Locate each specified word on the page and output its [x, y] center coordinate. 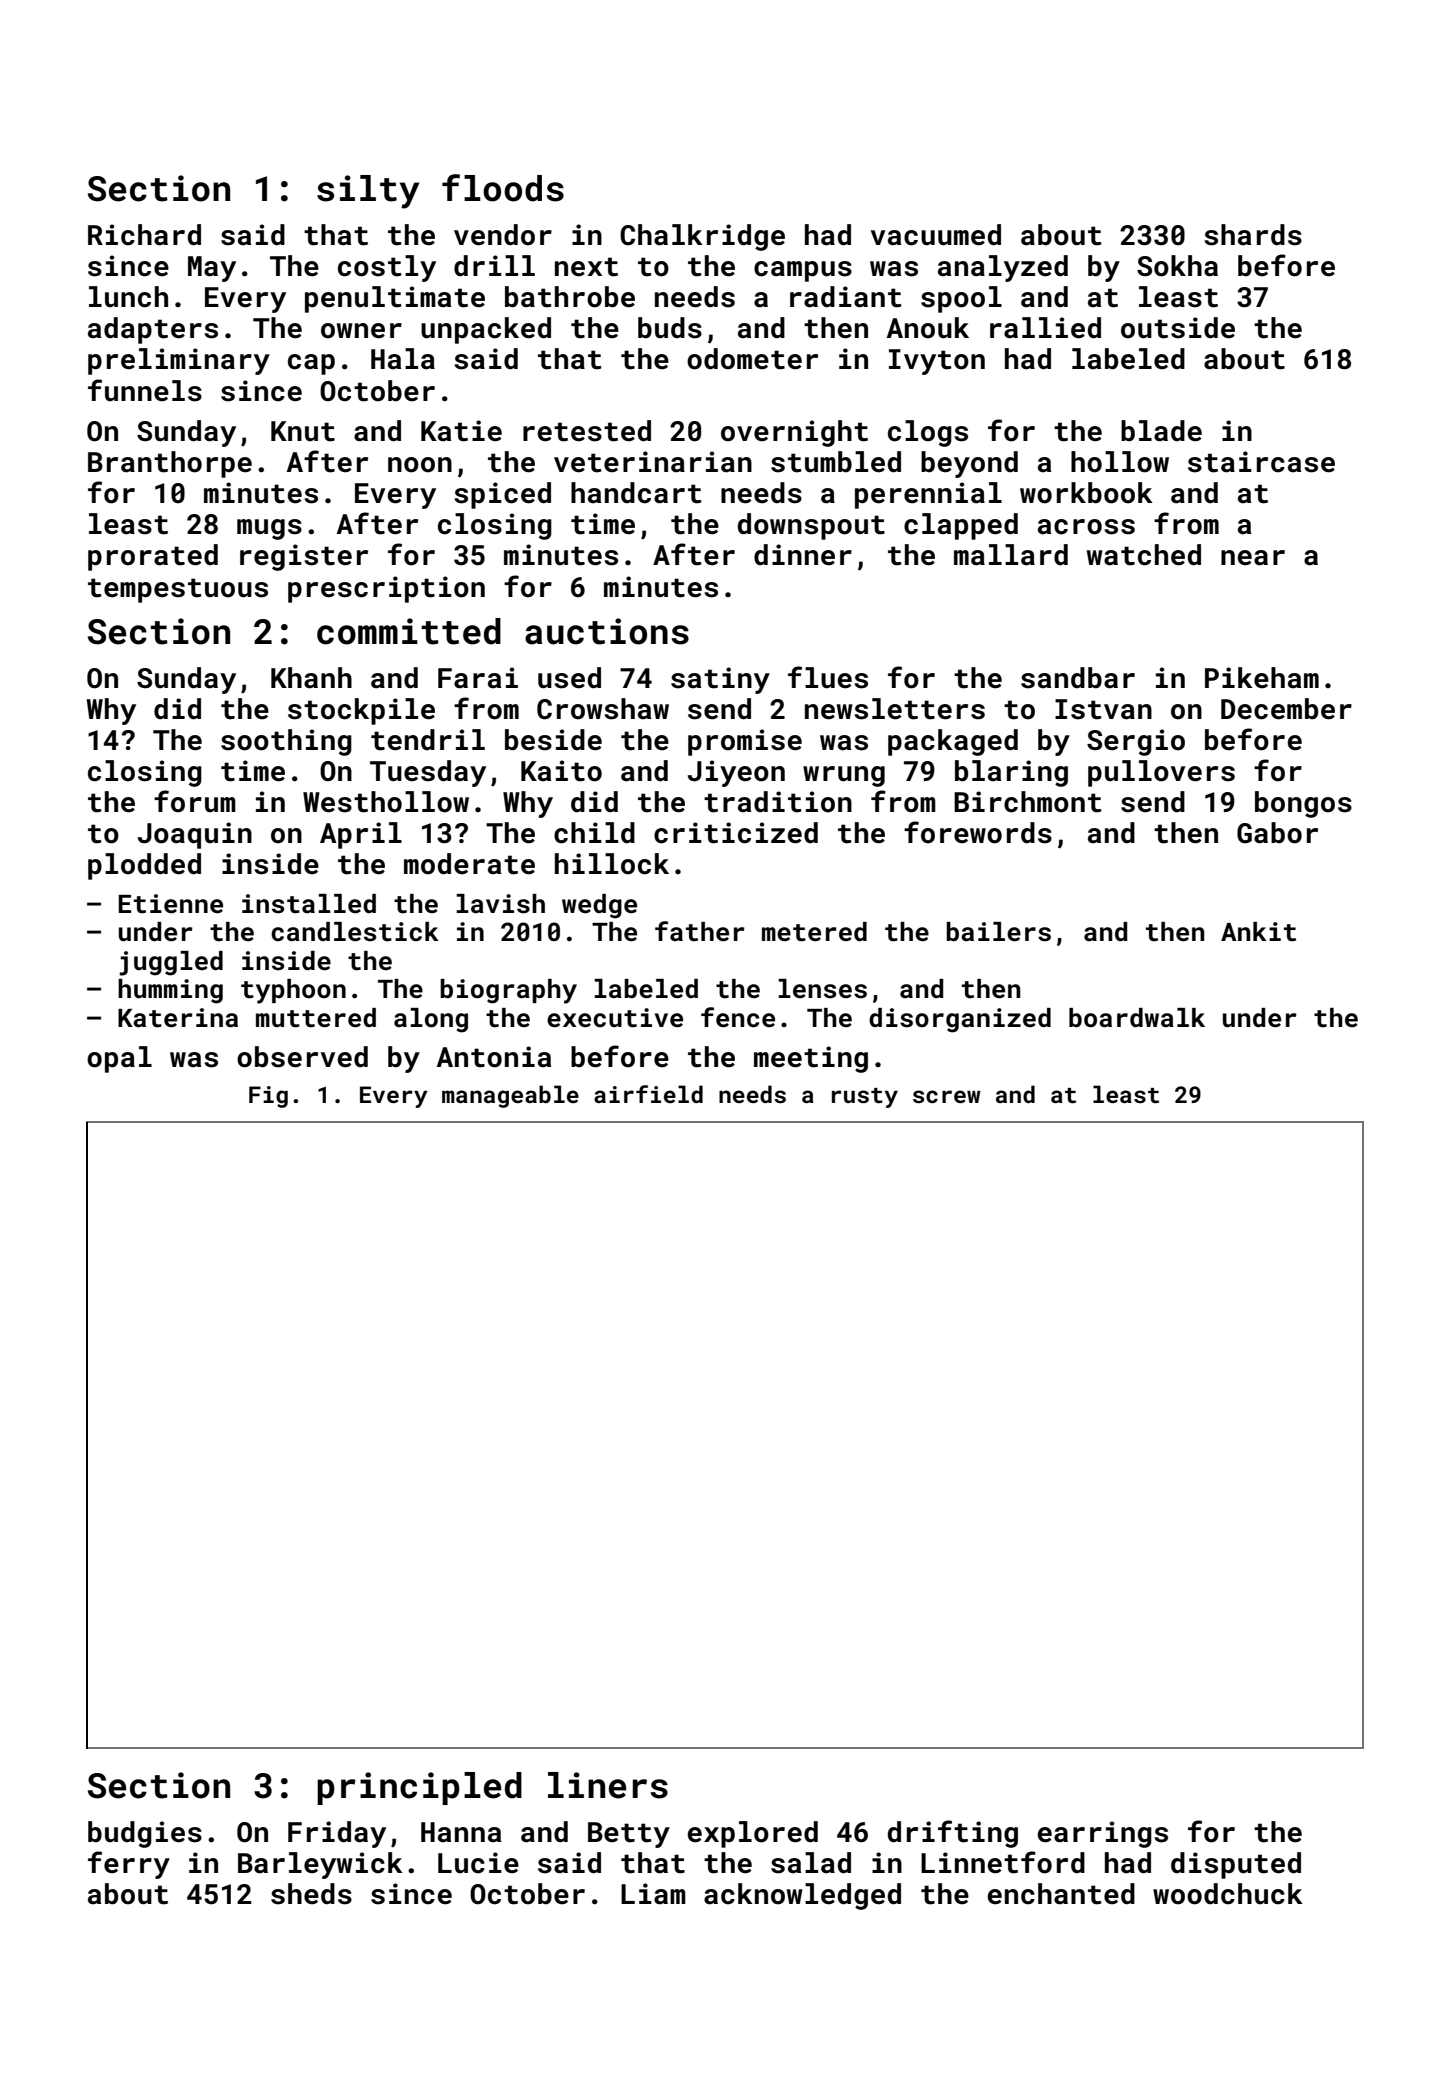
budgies [145, 1834]
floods [503, 188]
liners [608, 1785]
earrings [1103, 1834]
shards [1253, 235]
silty [368, 192]
